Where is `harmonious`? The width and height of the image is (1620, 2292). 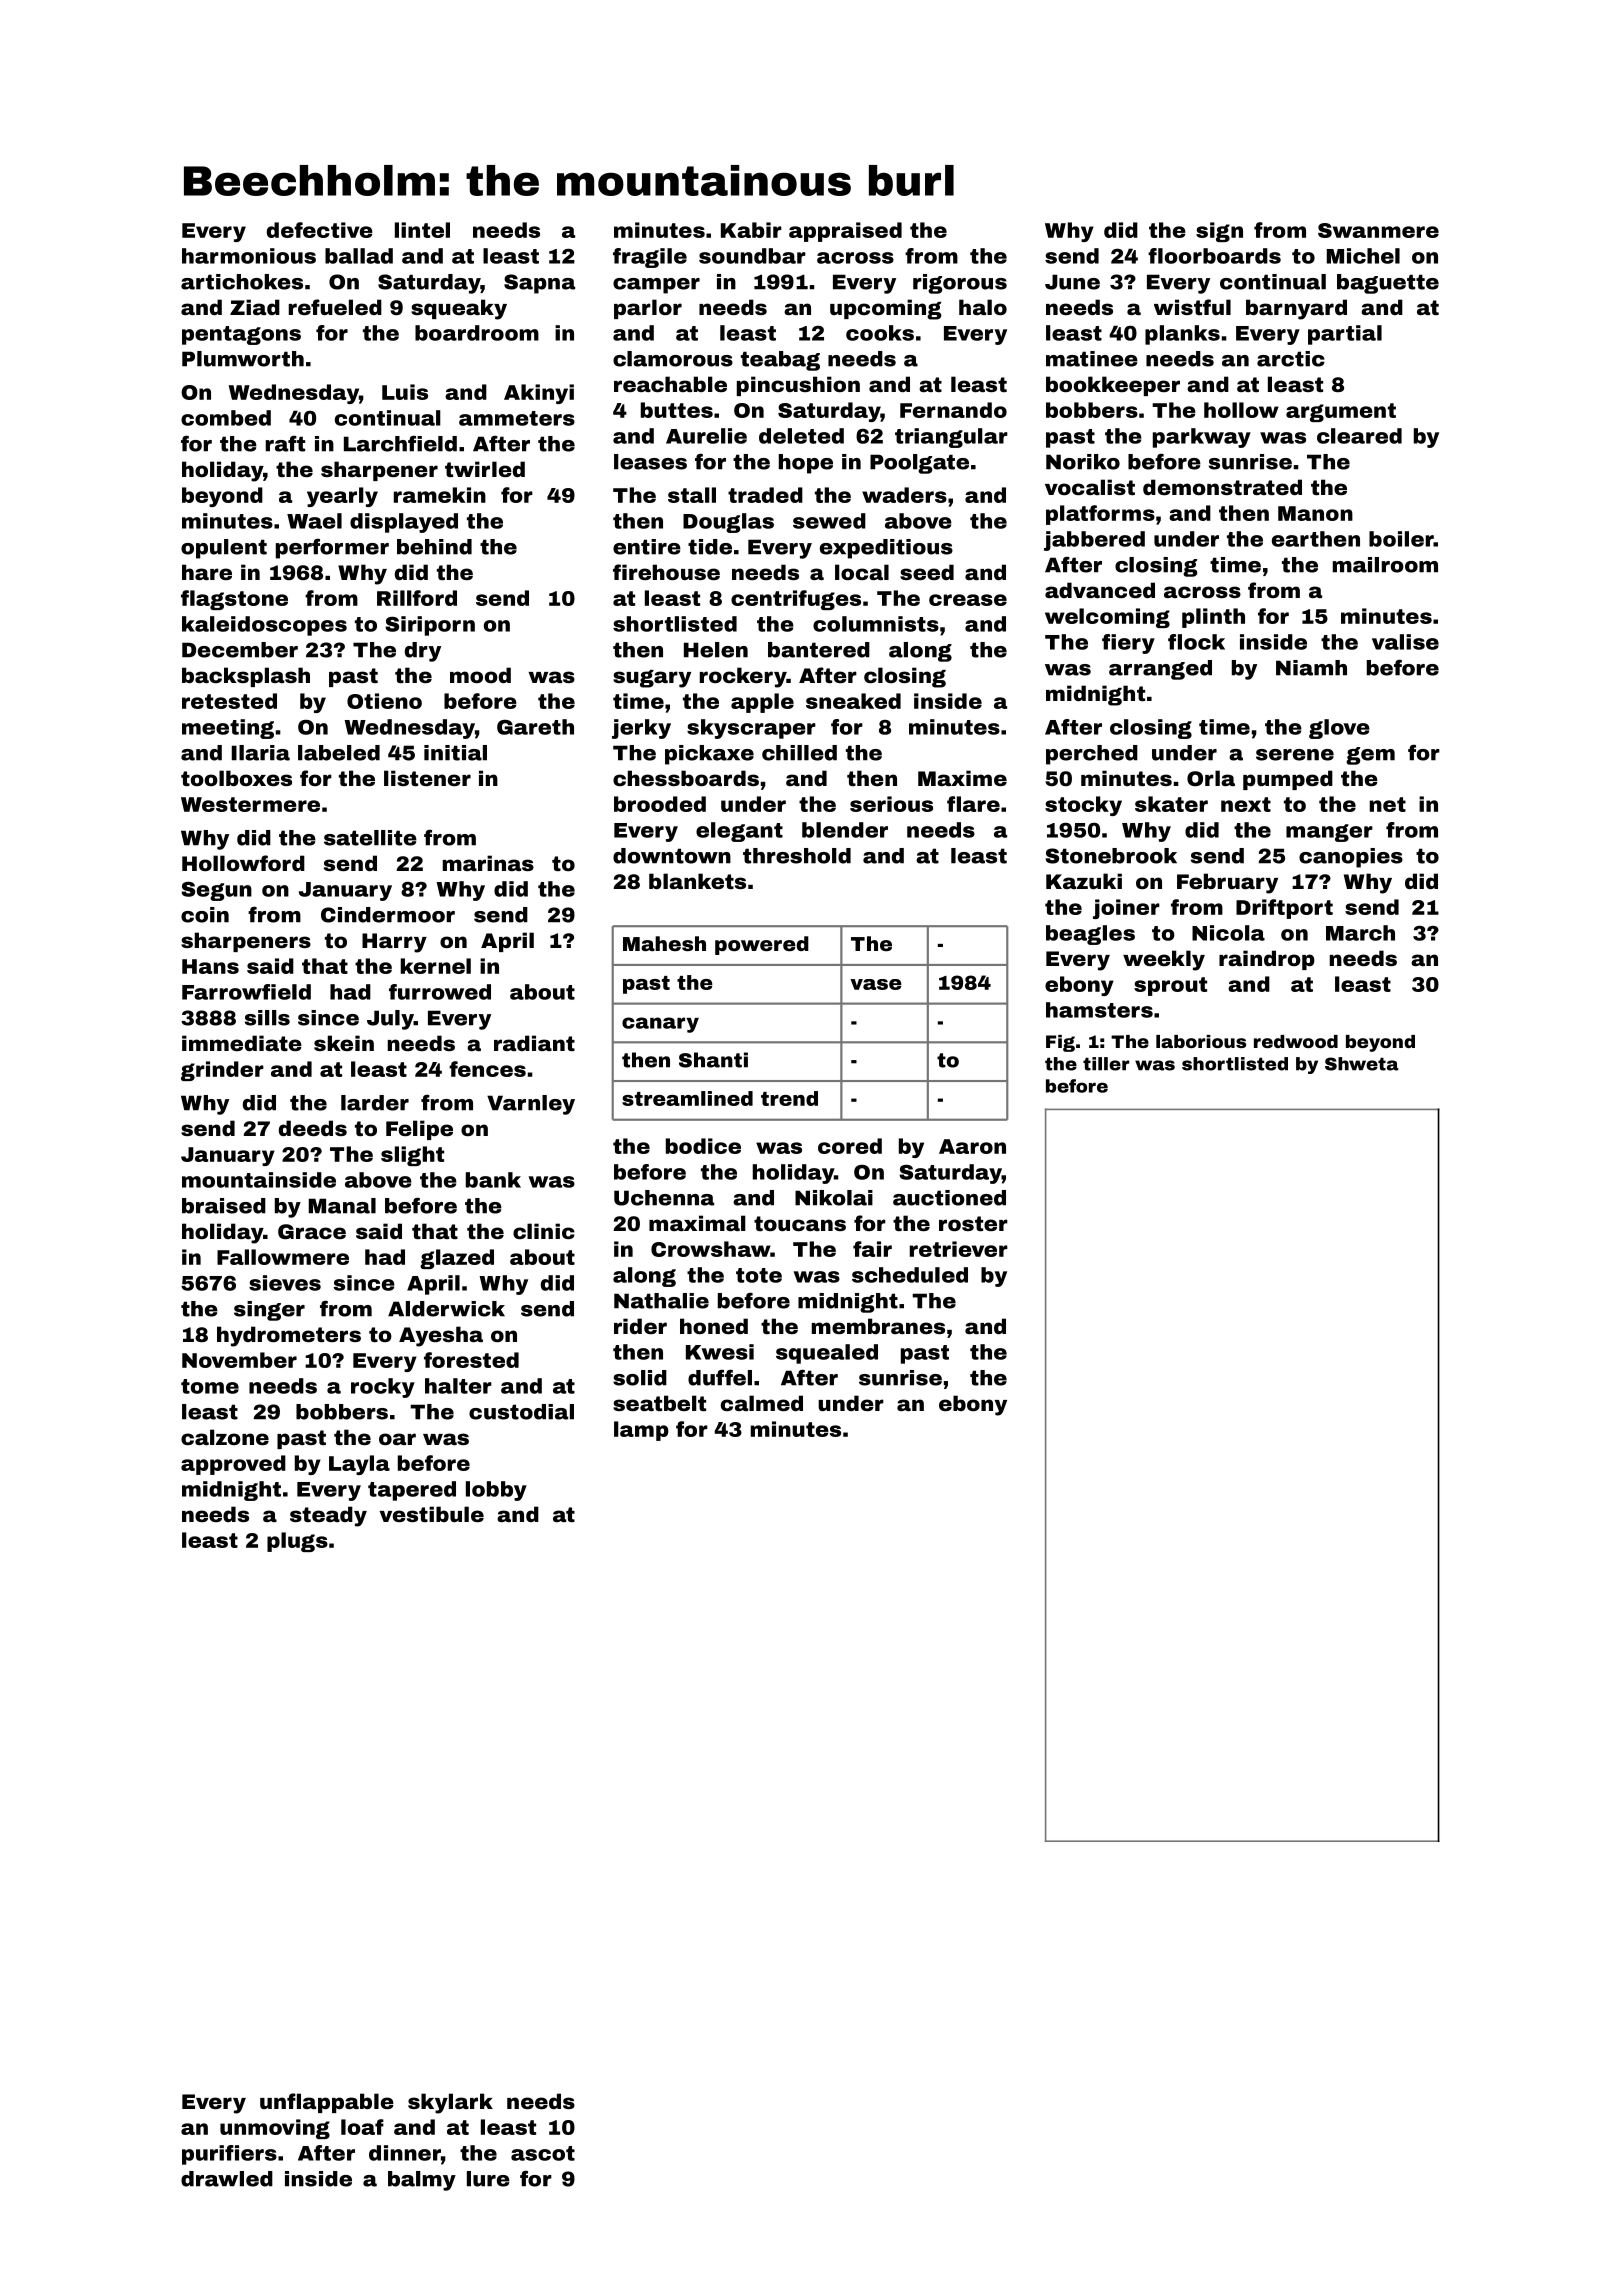 harmonious is located at coordinates (249, 256).
